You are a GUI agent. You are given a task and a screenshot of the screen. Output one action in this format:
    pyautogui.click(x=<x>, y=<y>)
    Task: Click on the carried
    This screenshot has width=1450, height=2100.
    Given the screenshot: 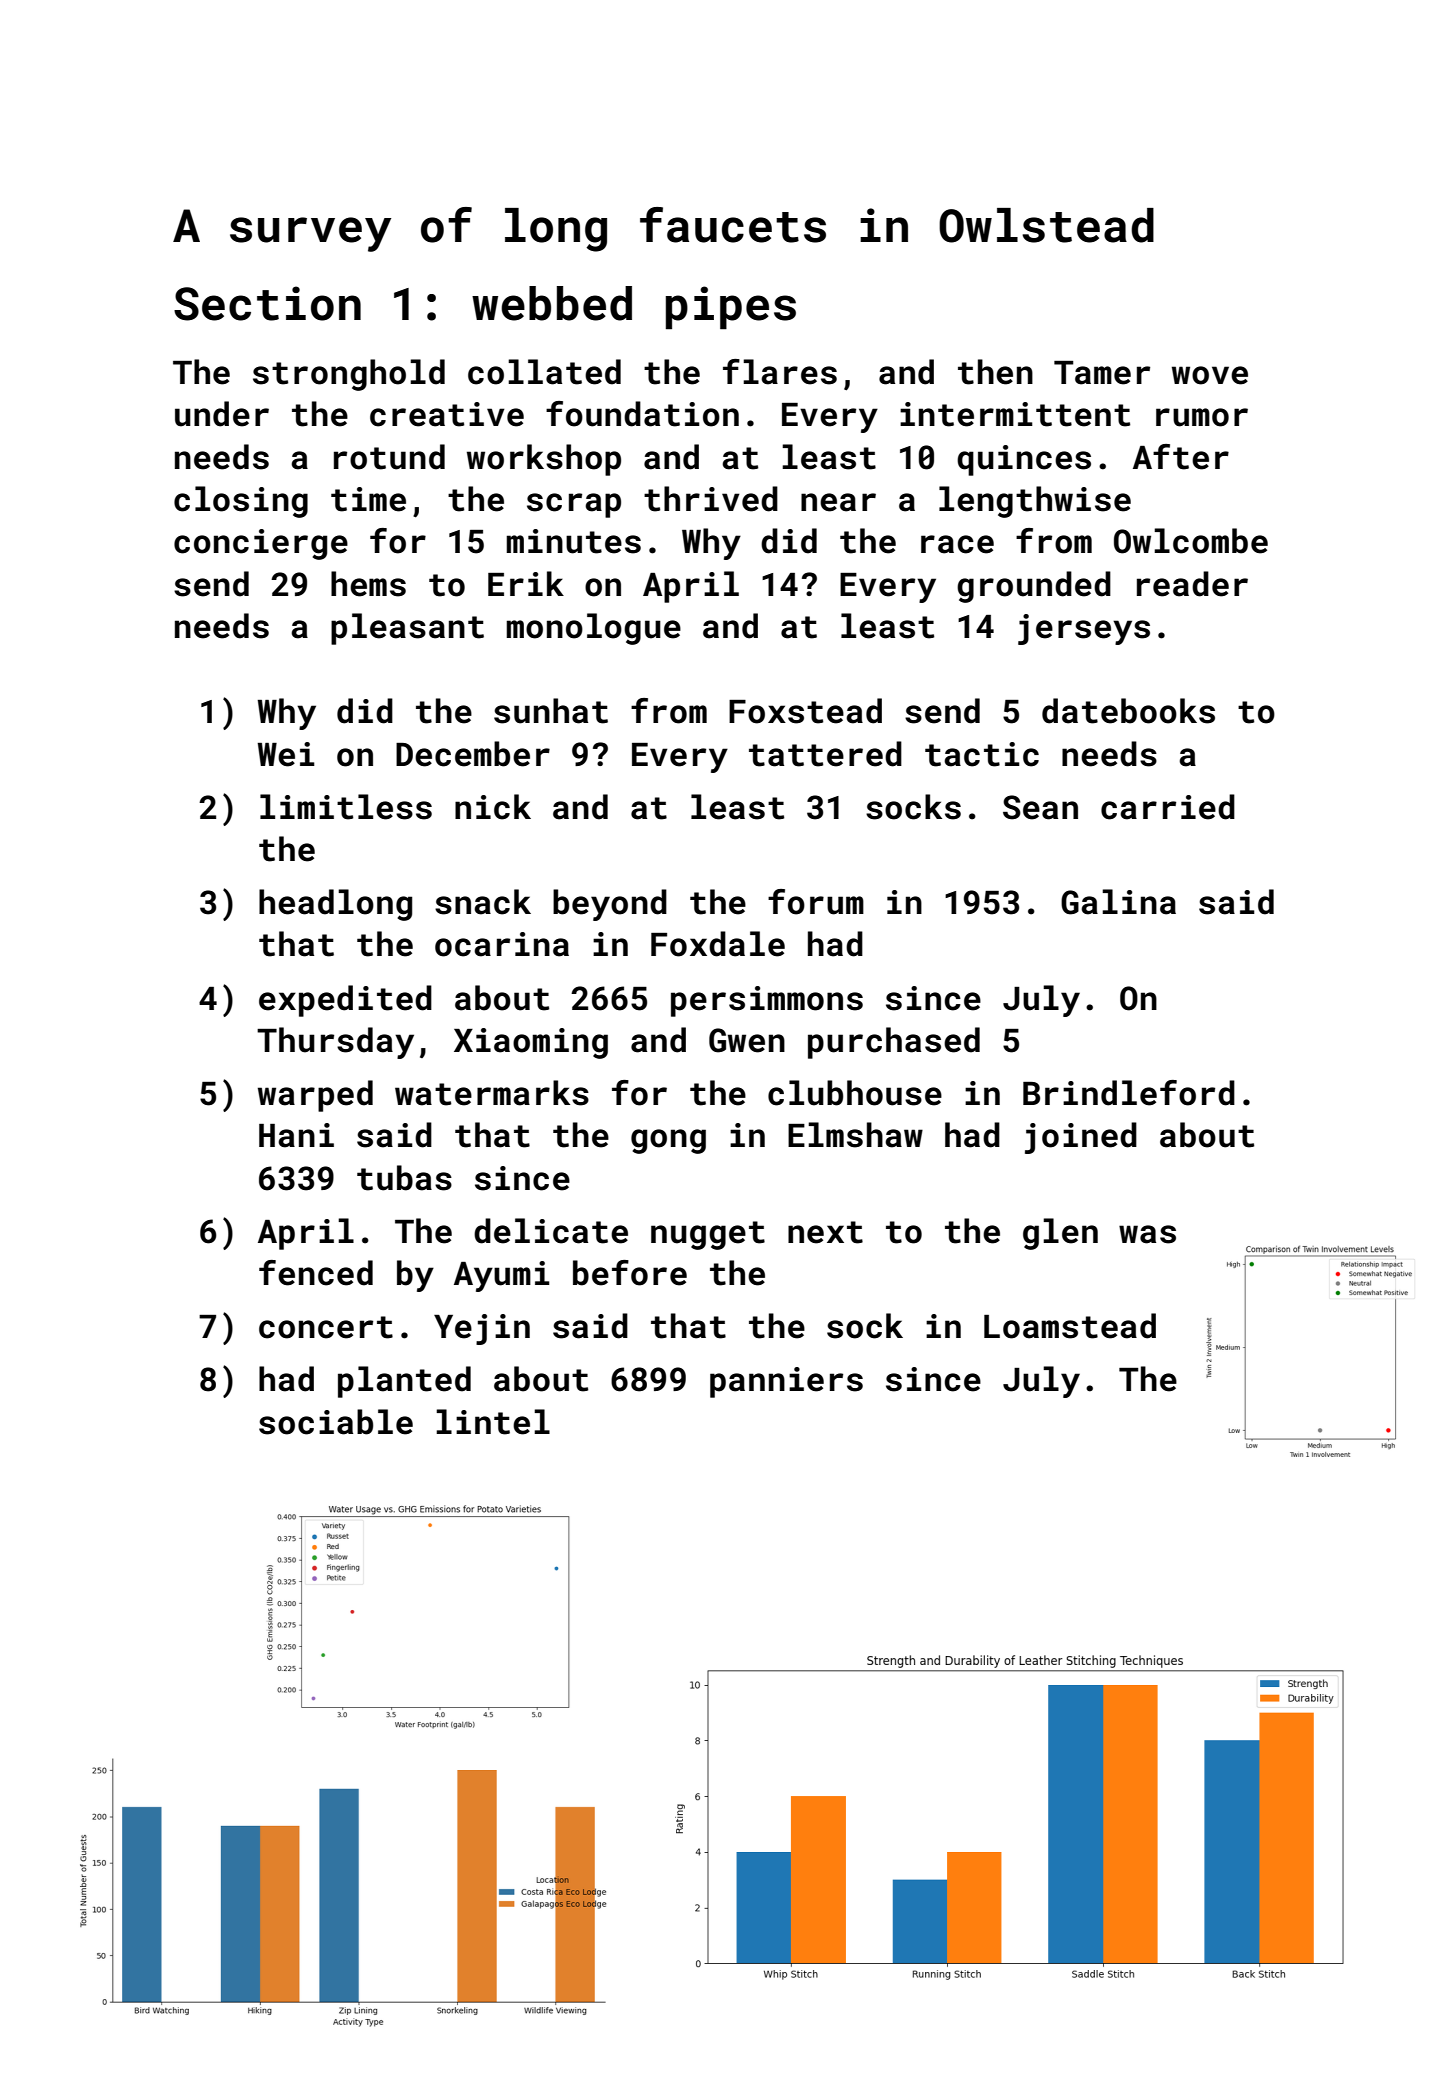 What is the action you would take?
    pyautogui.click(x=1168, y=807)
